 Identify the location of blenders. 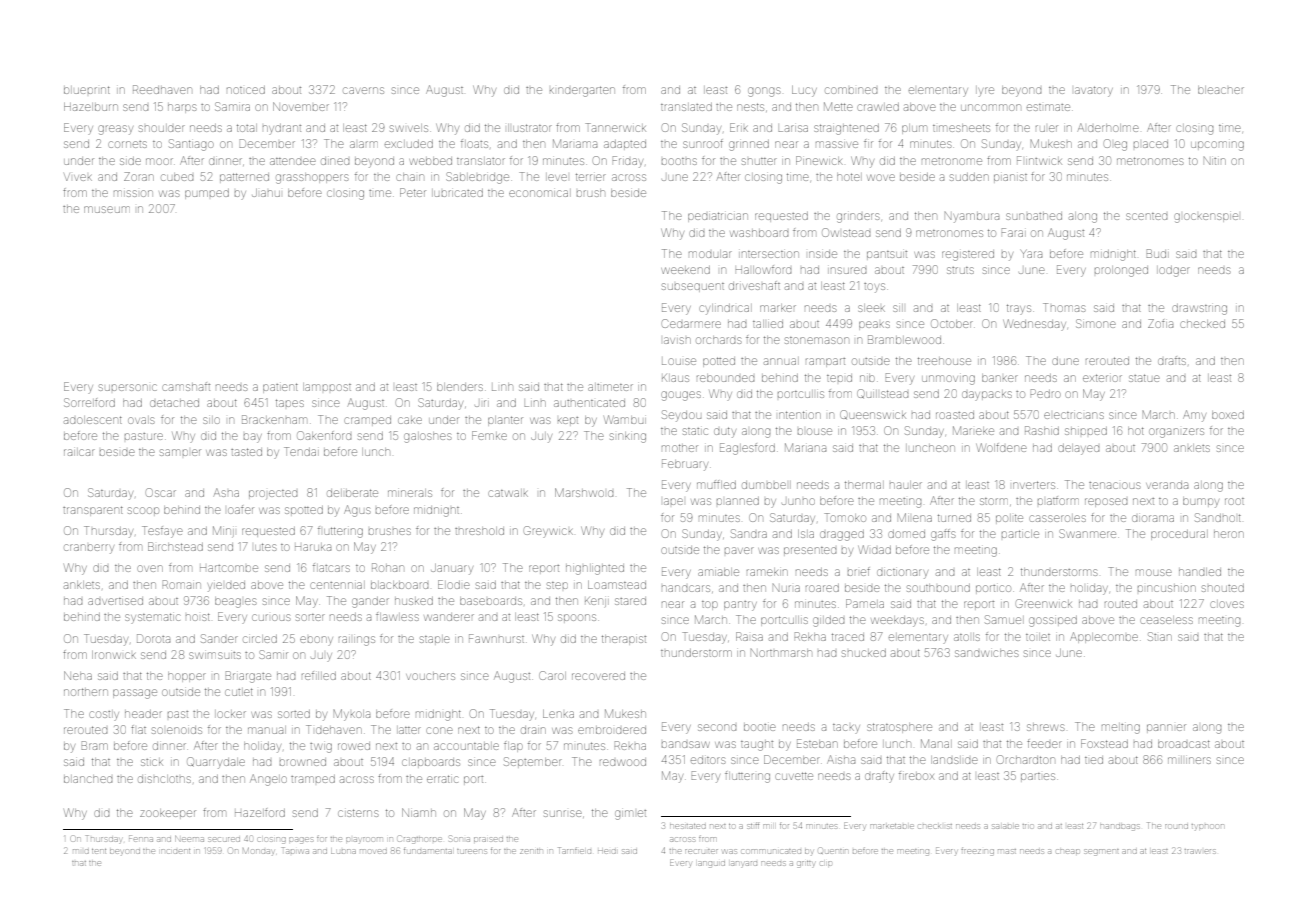
(460, 387).
